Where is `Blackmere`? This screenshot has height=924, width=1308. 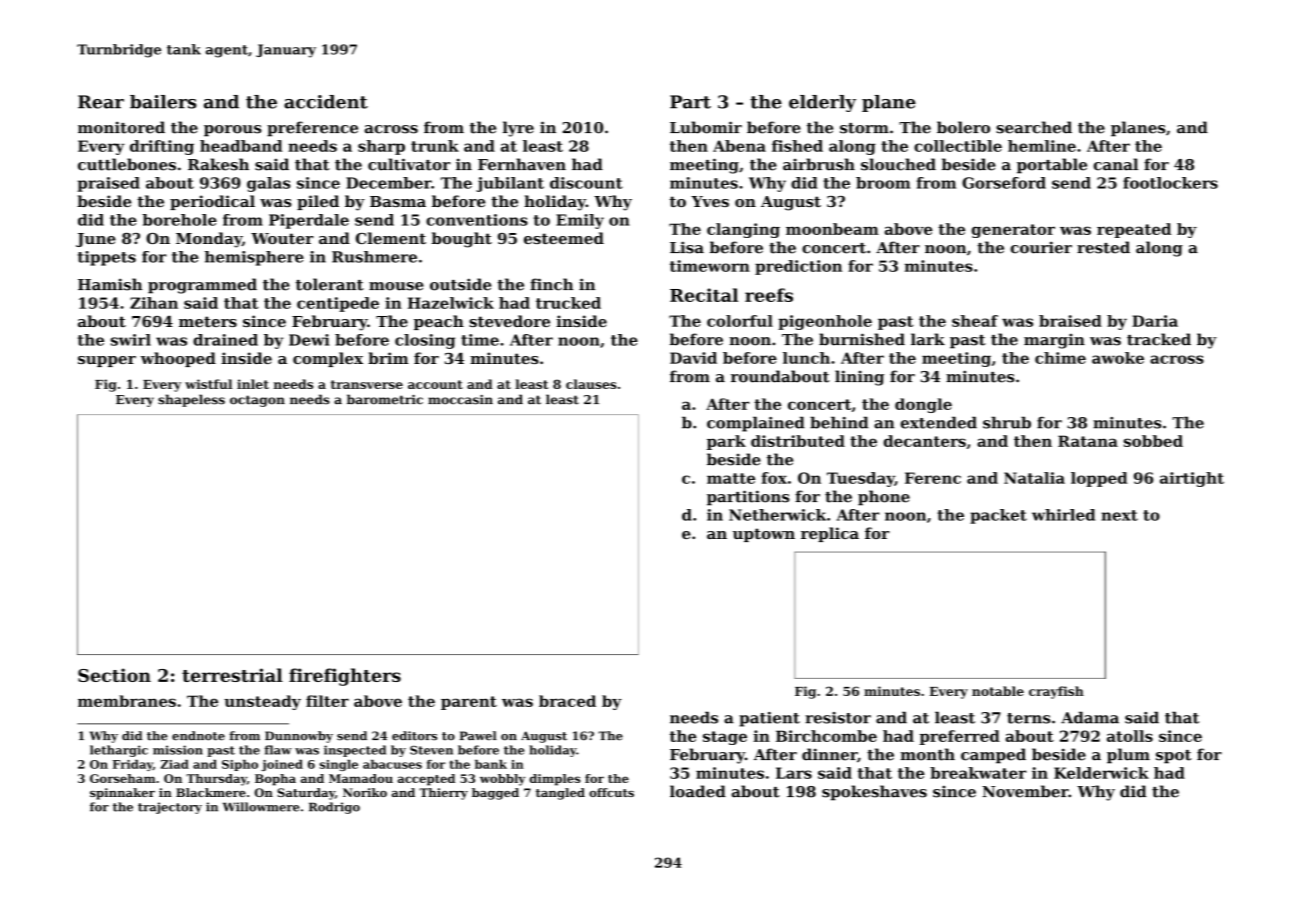
Blackmere is located at coordinates (211, 792).
